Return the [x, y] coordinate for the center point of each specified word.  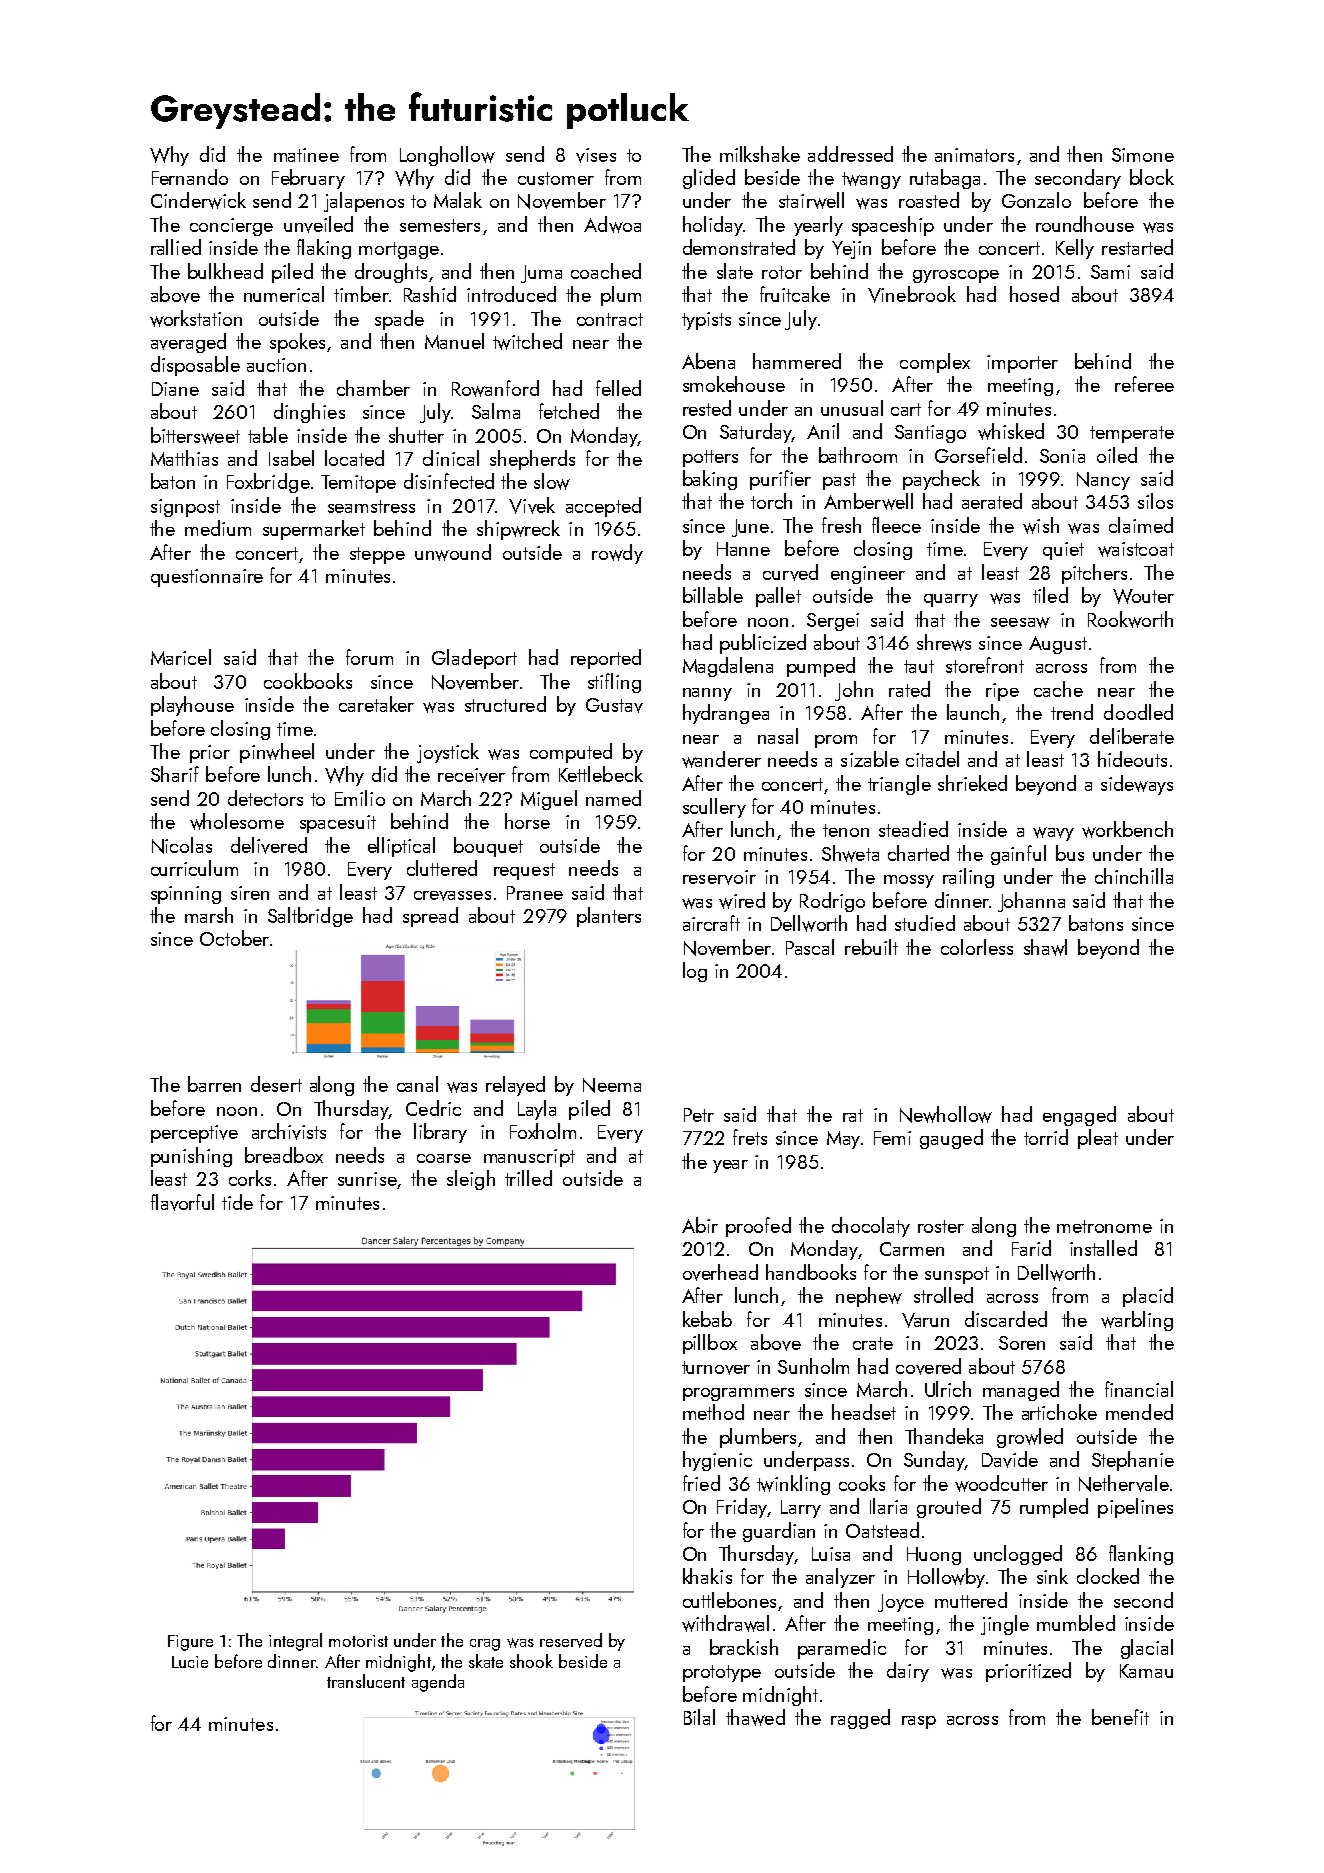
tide [237, 1202]
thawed [755, 1717]
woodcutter [1001, 1483]
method [713, 1412]
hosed [1034, 294]
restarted [1137, 247]
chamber [373, 388]
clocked [1108, 1576]
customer [556, 178]
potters [710, 458]
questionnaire [207, 578]
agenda [438, 1683]
